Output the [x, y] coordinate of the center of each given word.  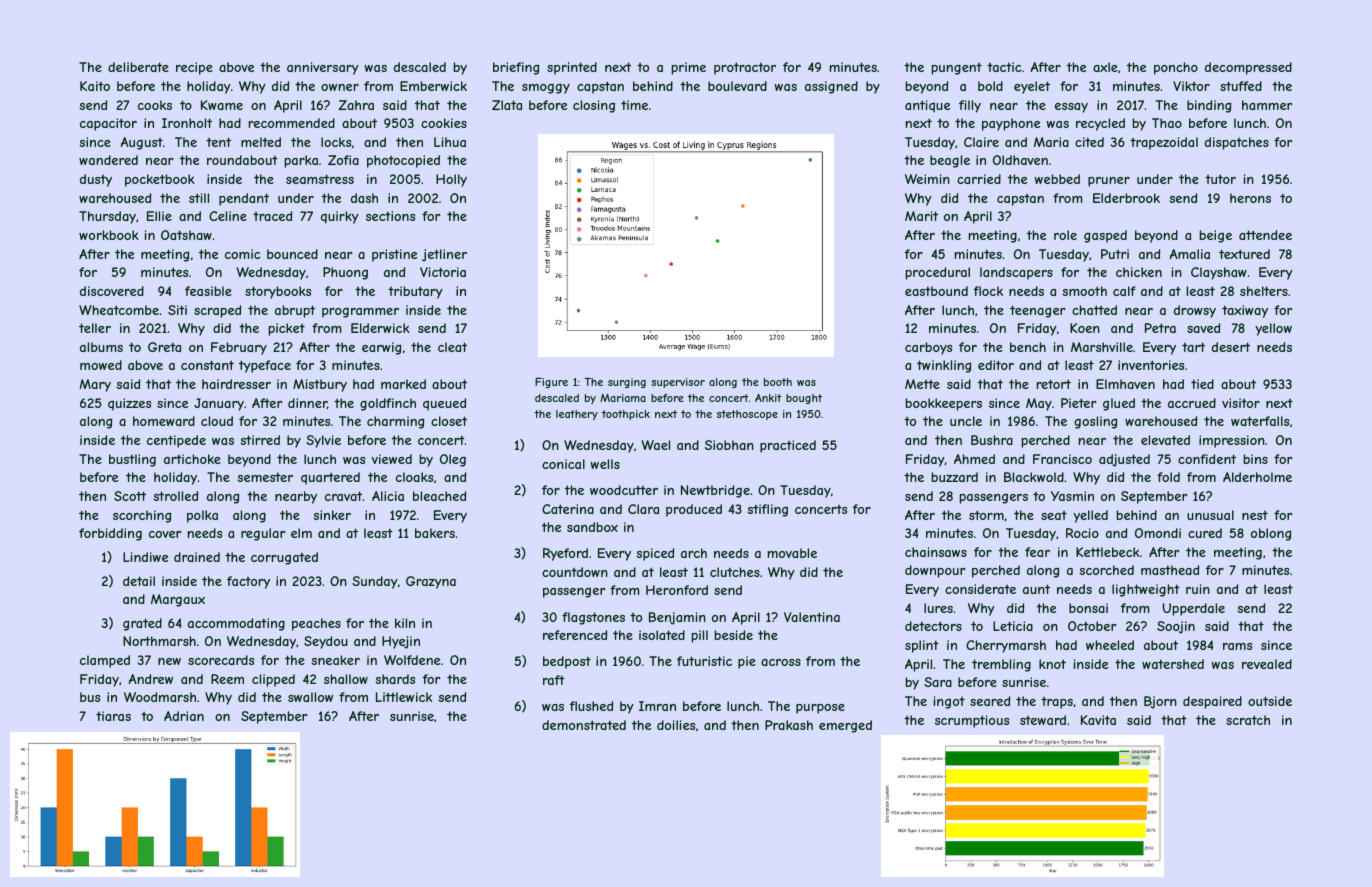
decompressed [1248, 68]
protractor [745, 68]
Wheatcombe [119, 310]
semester [265, 477]
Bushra [992, 440]
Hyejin [401, 642]
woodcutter [624, 490]
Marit [921, 216]
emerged [845, 726]
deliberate [138, 67]
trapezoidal [1164, 143]
